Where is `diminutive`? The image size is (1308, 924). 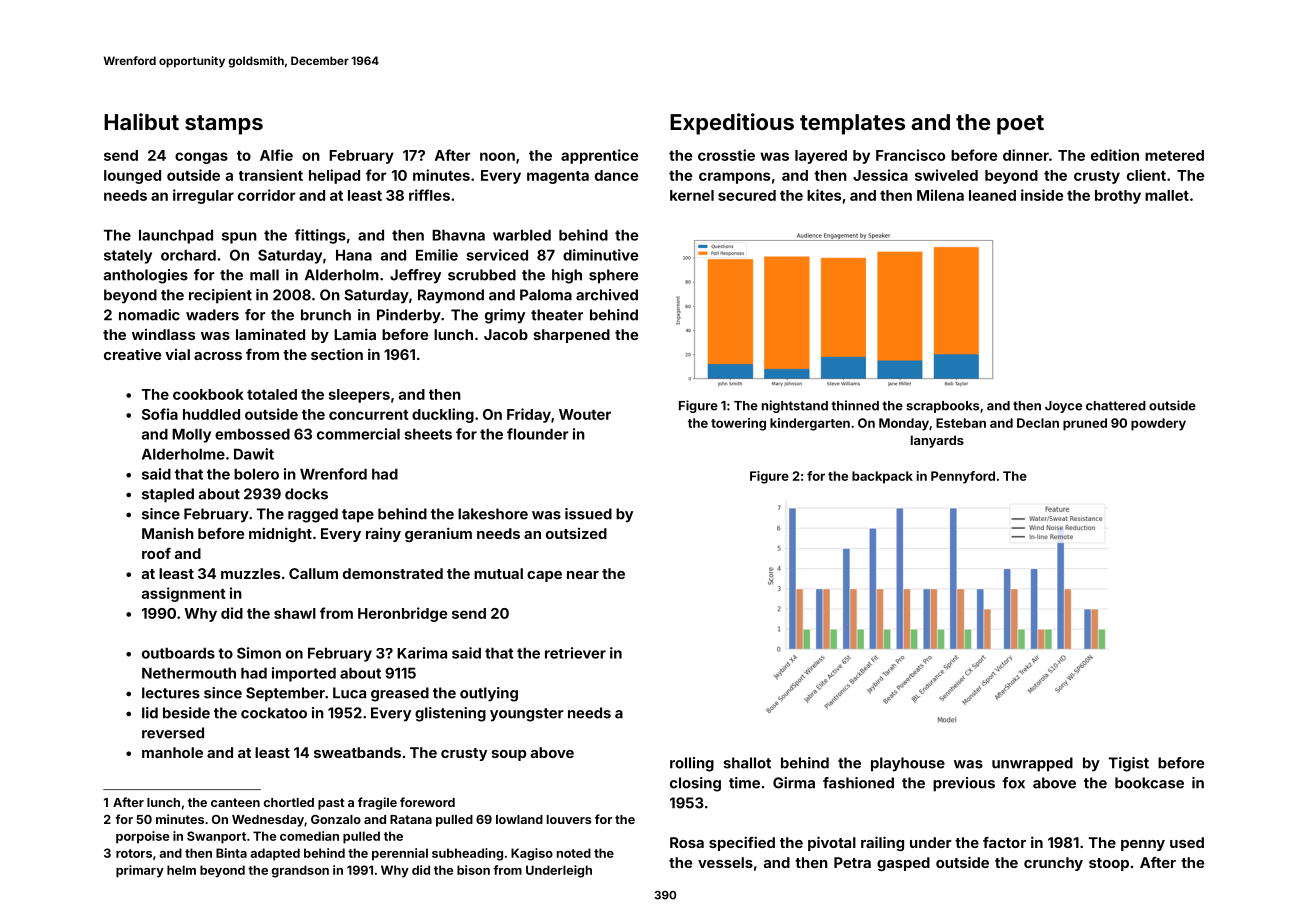 diminutive is located at coordinates (600, 255).
